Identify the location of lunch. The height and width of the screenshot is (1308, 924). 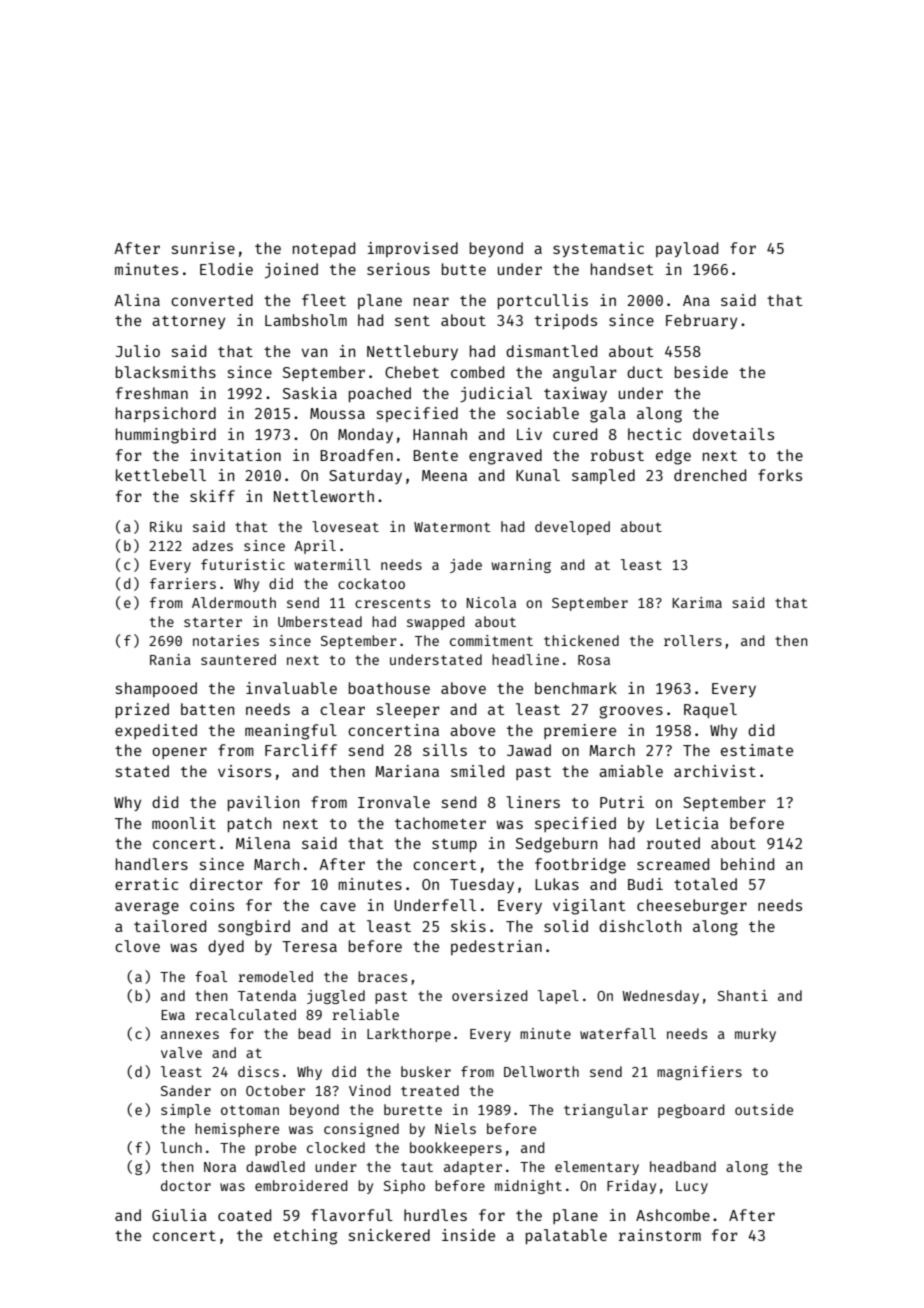
(181, 1147).
